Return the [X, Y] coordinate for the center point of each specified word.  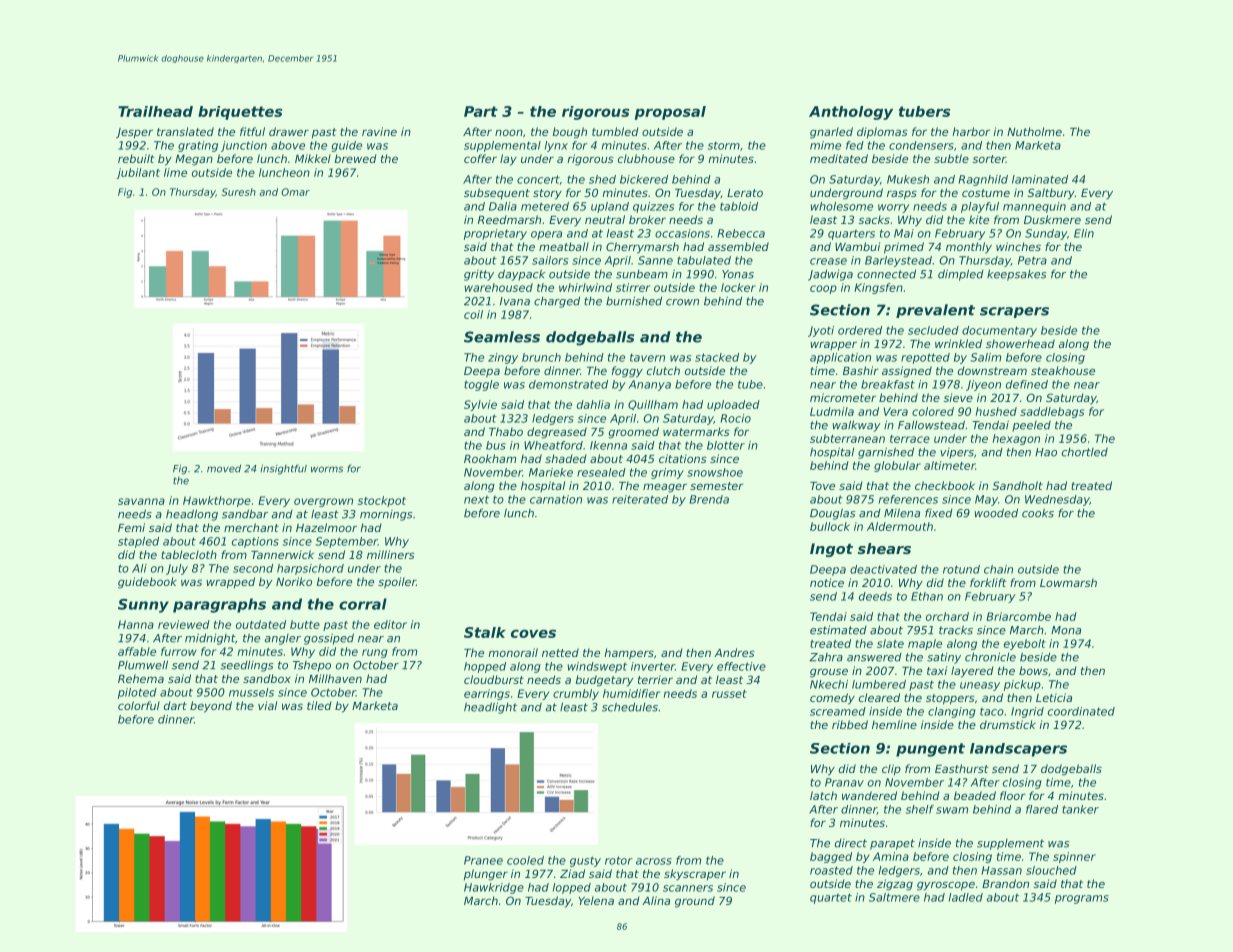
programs [1082, 899]
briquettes [240, 113]
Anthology [851, 113]
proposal [670, 113]
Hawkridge [494, 888]
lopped [572, 888]
